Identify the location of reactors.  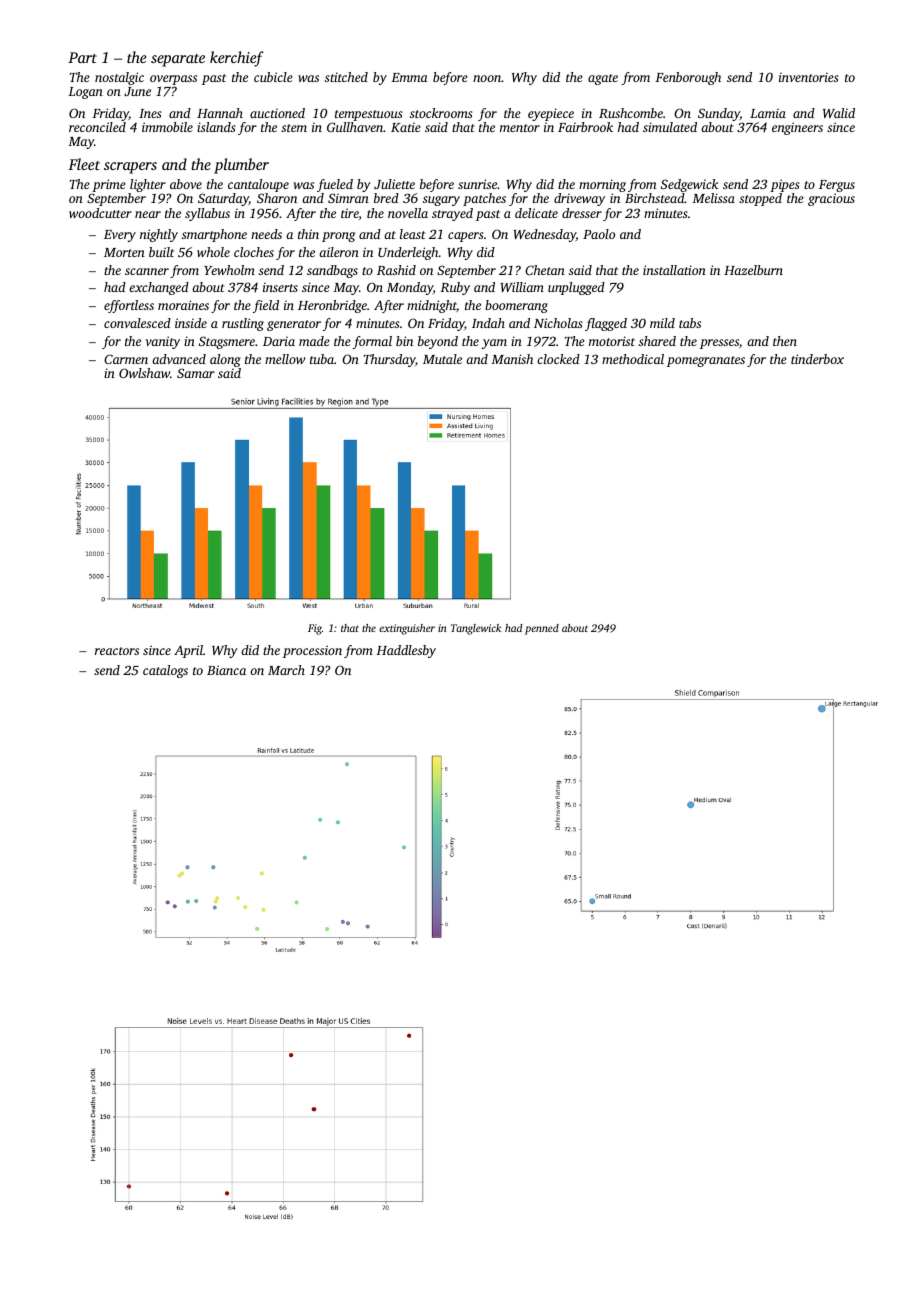
(117, 651).
